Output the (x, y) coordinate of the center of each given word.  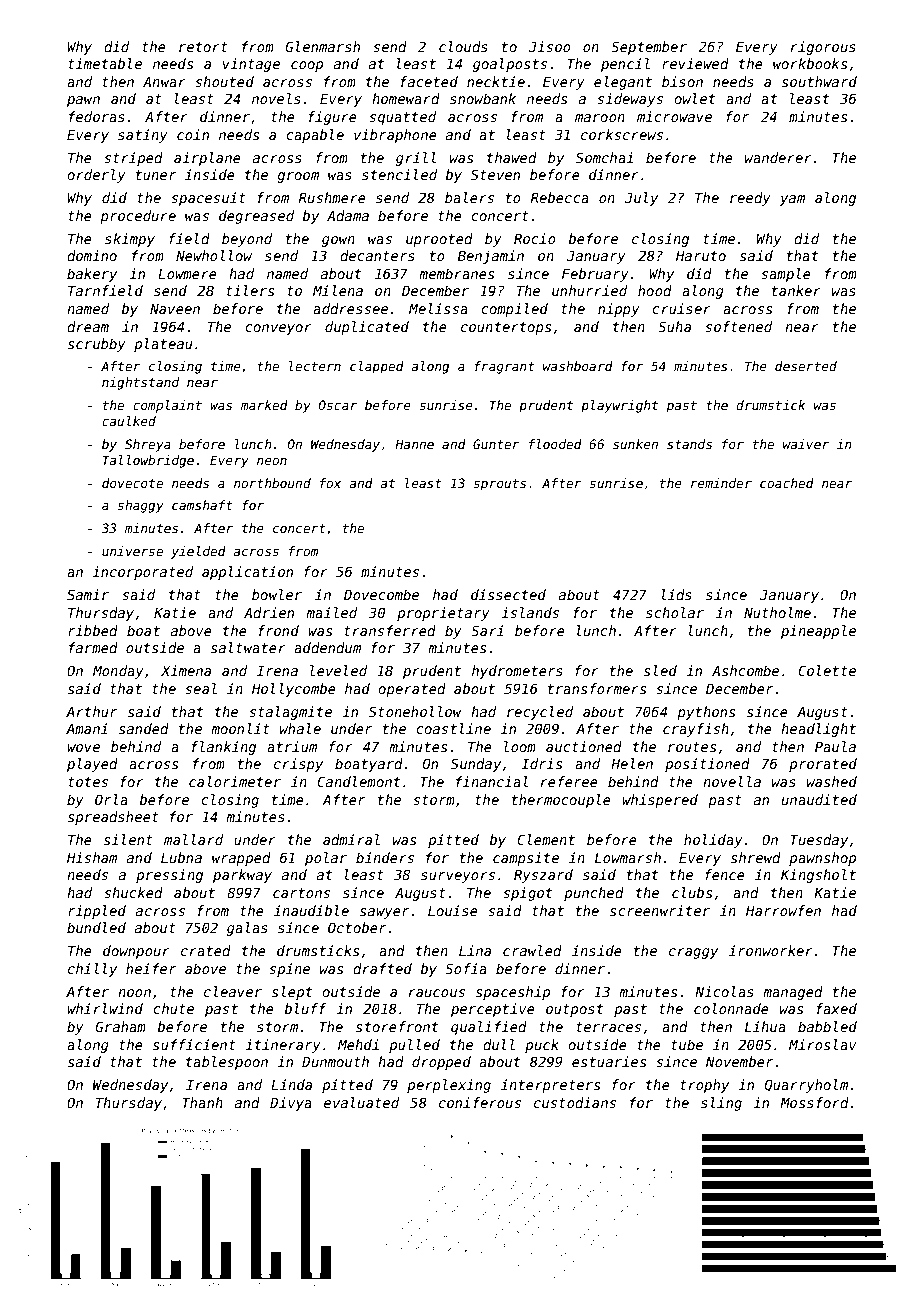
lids (676, 594)
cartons (301, 893)
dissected (508, 594)
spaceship (513, 993)
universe (132, 551)
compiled (514, 310)
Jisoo (550, 46)
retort (203, 47)
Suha (674, 326)
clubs (692, 892)
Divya (291, 1104)
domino (92, 255)
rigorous (823, 48)
